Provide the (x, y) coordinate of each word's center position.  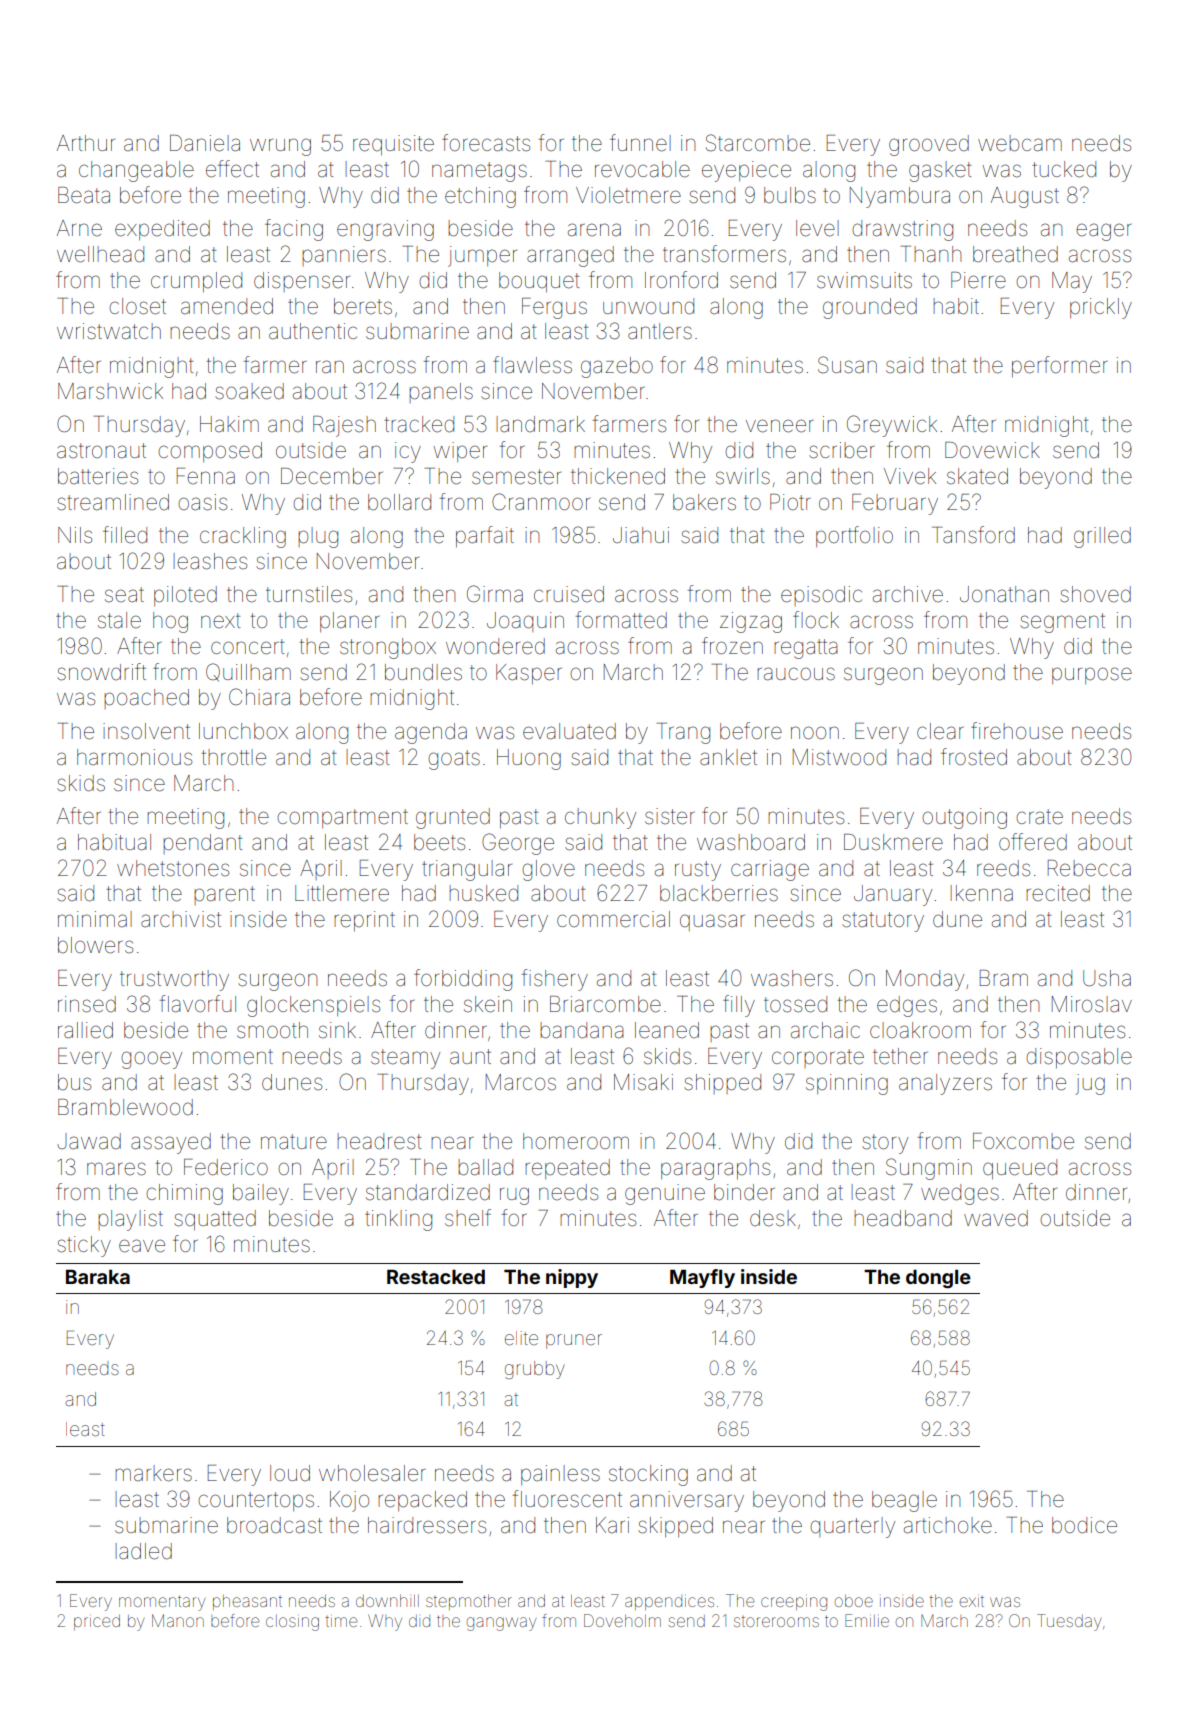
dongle (938, 1278)
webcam (1020, 143)
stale (119, 620)
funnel (640, 143)
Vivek (910, 476)
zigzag (751, 622)
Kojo (349, 1501)
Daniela (205, 143)
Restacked (436, 1276)
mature (294, 1142)
